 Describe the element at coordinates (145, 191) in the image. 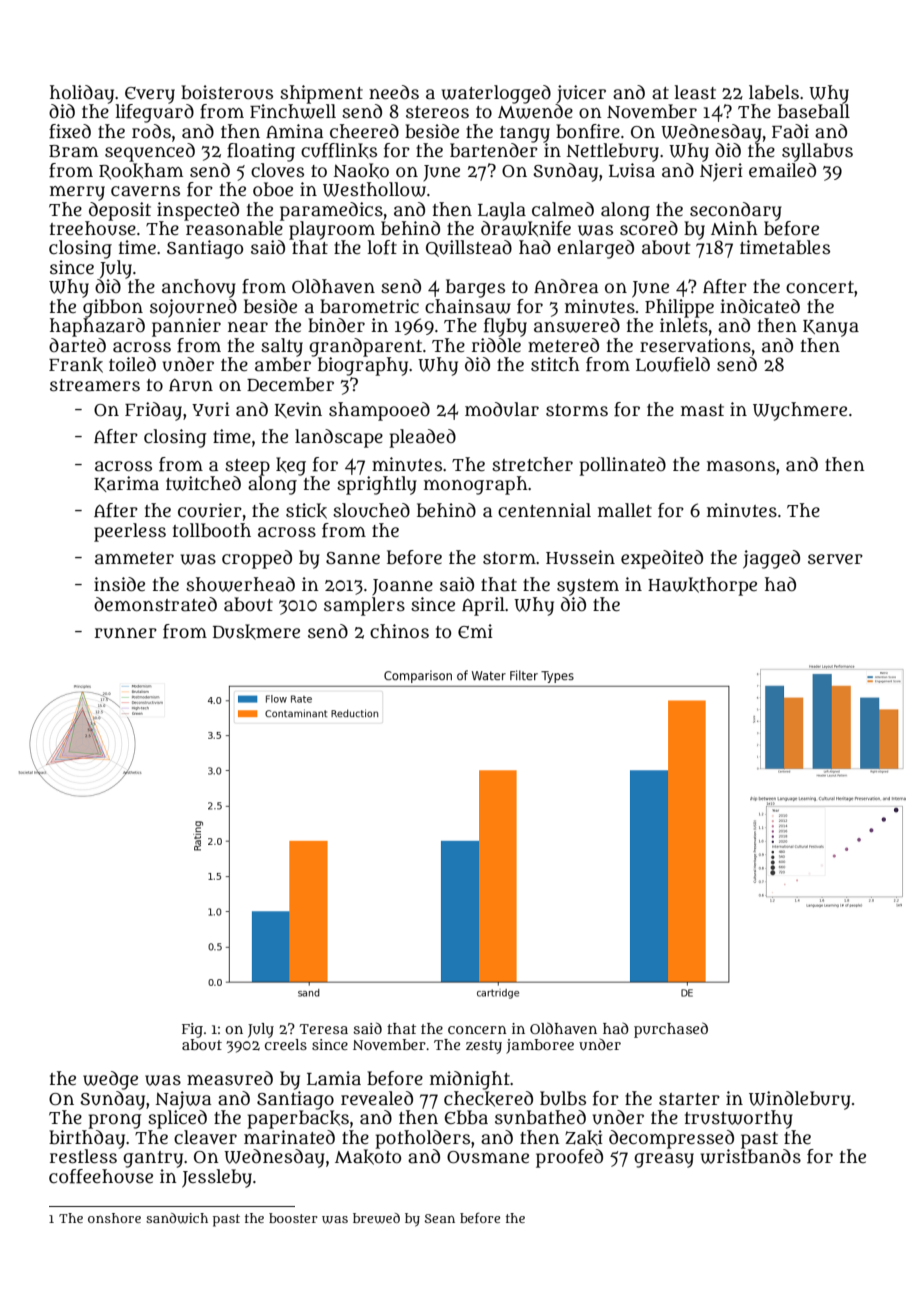

I see `caverns` at that location.
